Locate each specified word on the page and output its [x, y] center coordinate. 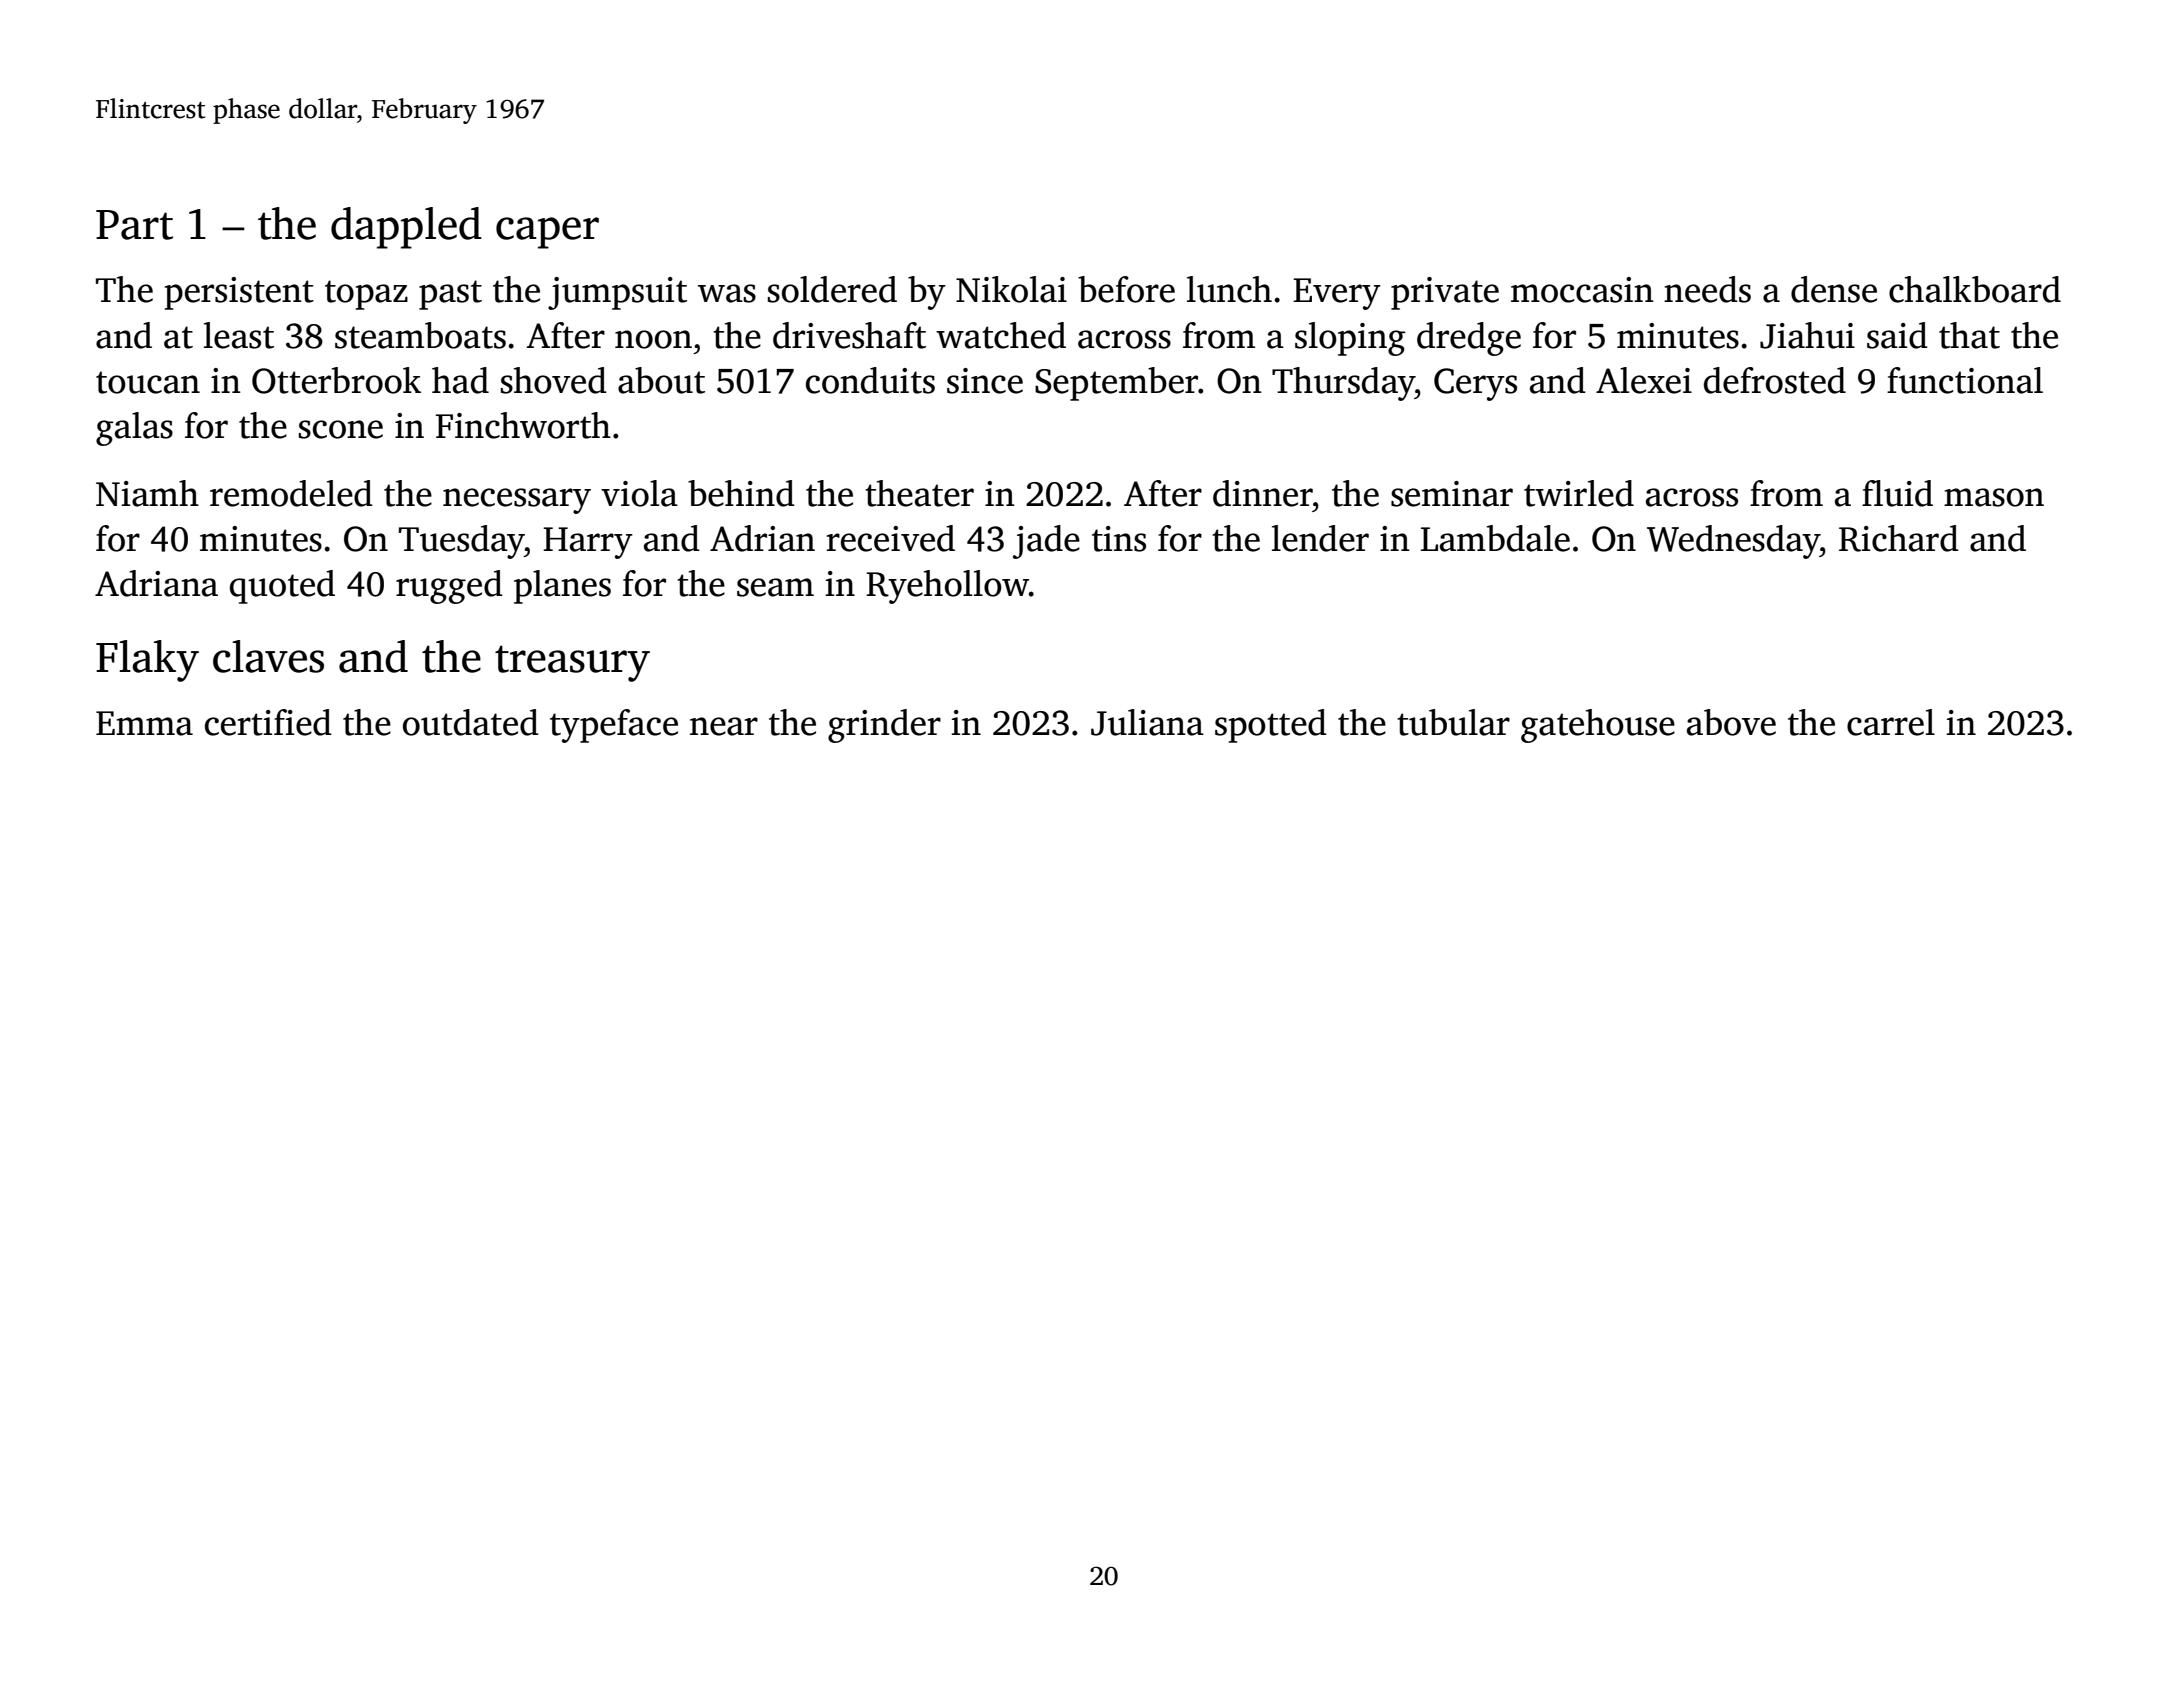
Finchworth [523, 425]
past [450, 295]
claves [268, 656]
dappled [406, 228]
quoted [282, 587]
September [1116, 384]
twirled [1579, 493]
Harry [588, 543]
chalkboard [1975, 289]
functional [1965, 380]
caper [547, 233]
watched [1001, 335]
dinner [1262, 493]
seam [775, 587]
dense [1834, 289]
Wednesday [1733, 542]
